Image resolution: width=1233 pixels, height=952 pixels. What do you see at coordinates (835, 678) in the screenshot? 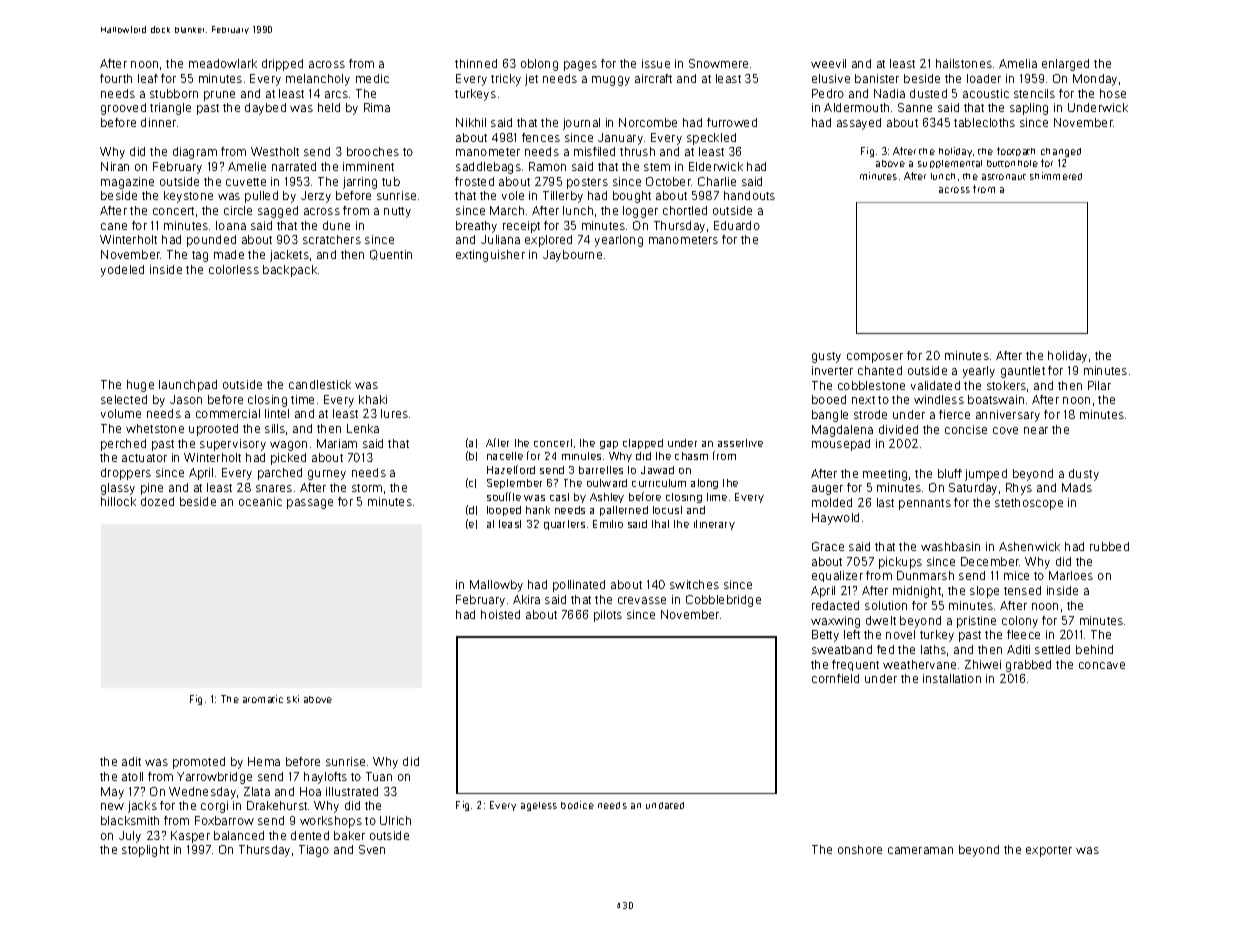
I see `cornfield` at bounding box center [835, 678].
